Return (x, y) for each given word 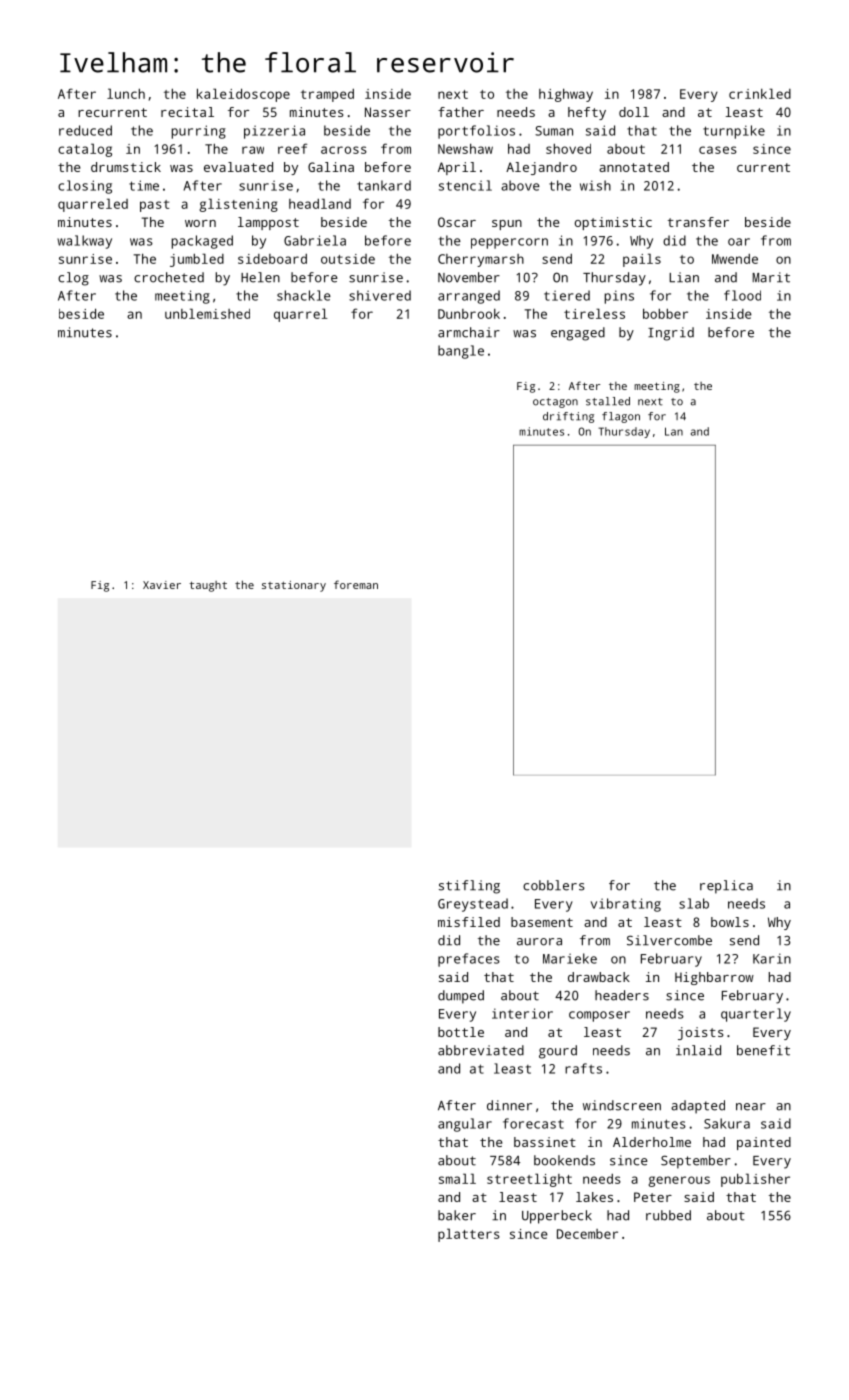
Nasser (388, 112)
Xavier (162, 585)
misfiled (469, 922)
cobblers (554, 885)
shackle (304, 295)
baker (457, 1215)
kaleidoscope (243, 95)
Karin (772, 958)
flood (742, 295)
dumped (461, 997)
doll (634, 112)
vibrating (626, 905)
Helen (260, 277)
